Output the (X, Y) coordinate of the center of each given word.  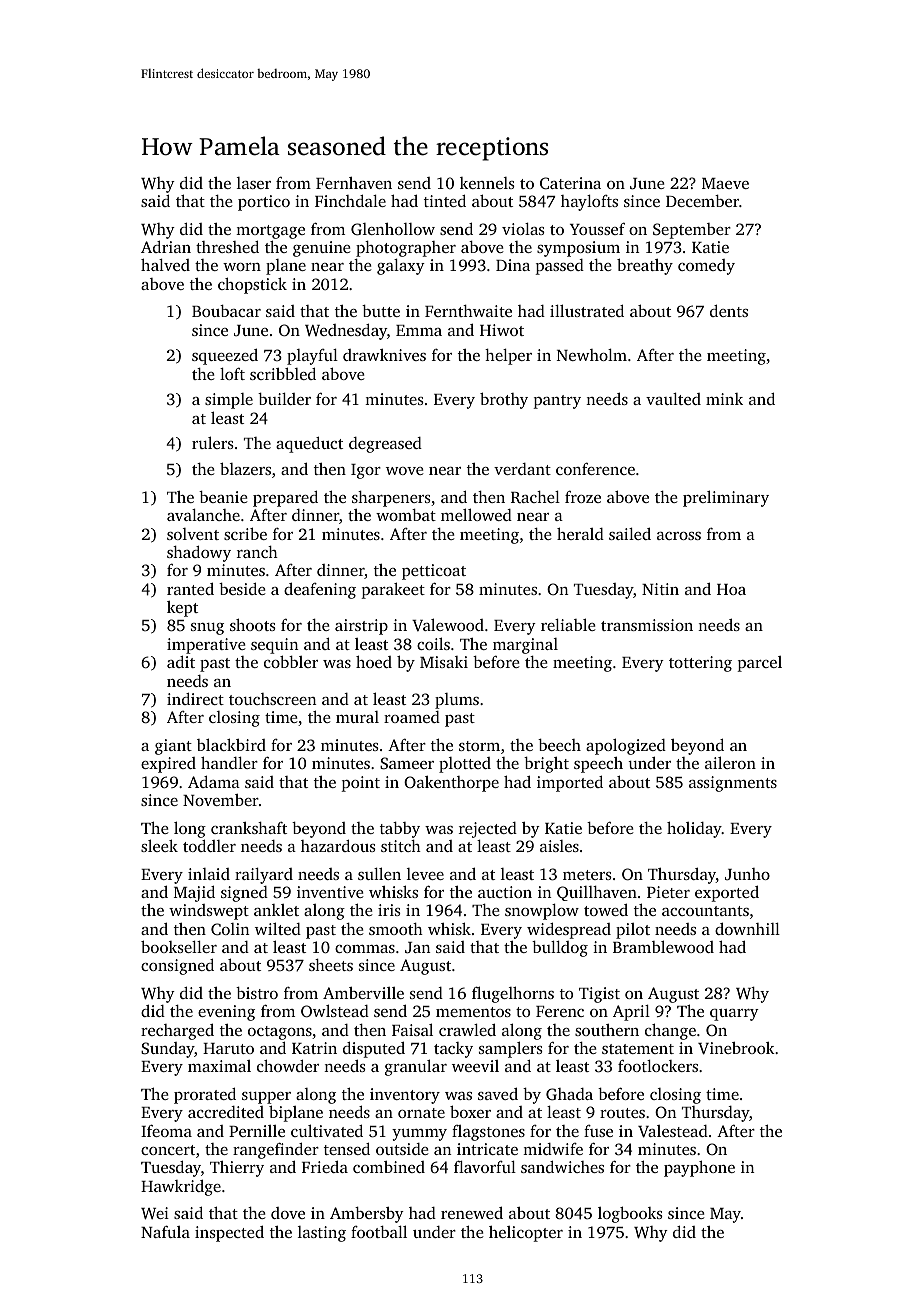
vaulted (673, 399)
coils (433, 643)
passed (559, 267)
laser (254, 183)
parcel (759, 664)
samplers (511, 1049)
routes (622, 1113)
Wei (155, 1213)
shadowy (199, 553)
